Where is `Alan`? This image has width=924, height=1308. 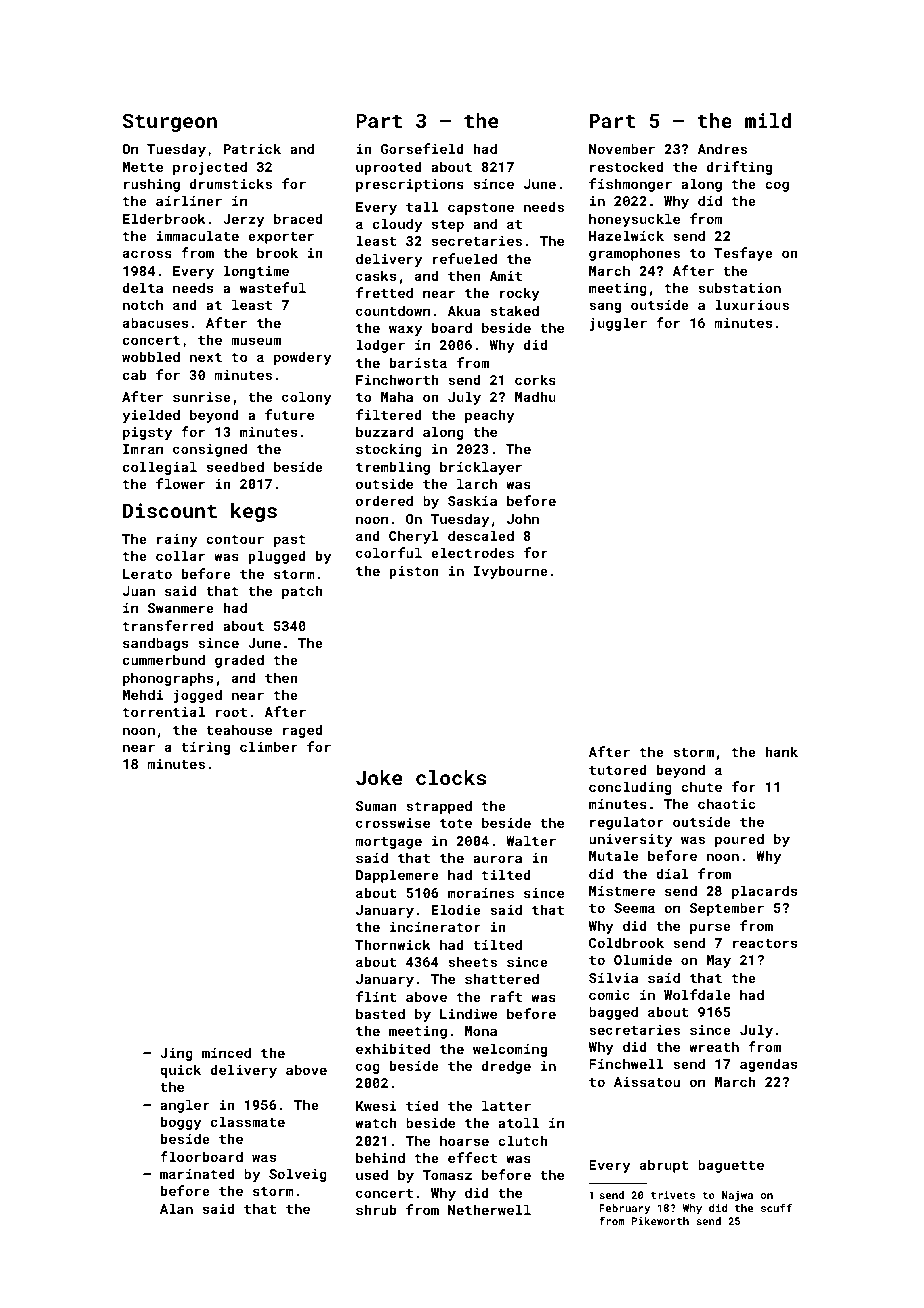 Alan is located at coordinates (176, 1208).
